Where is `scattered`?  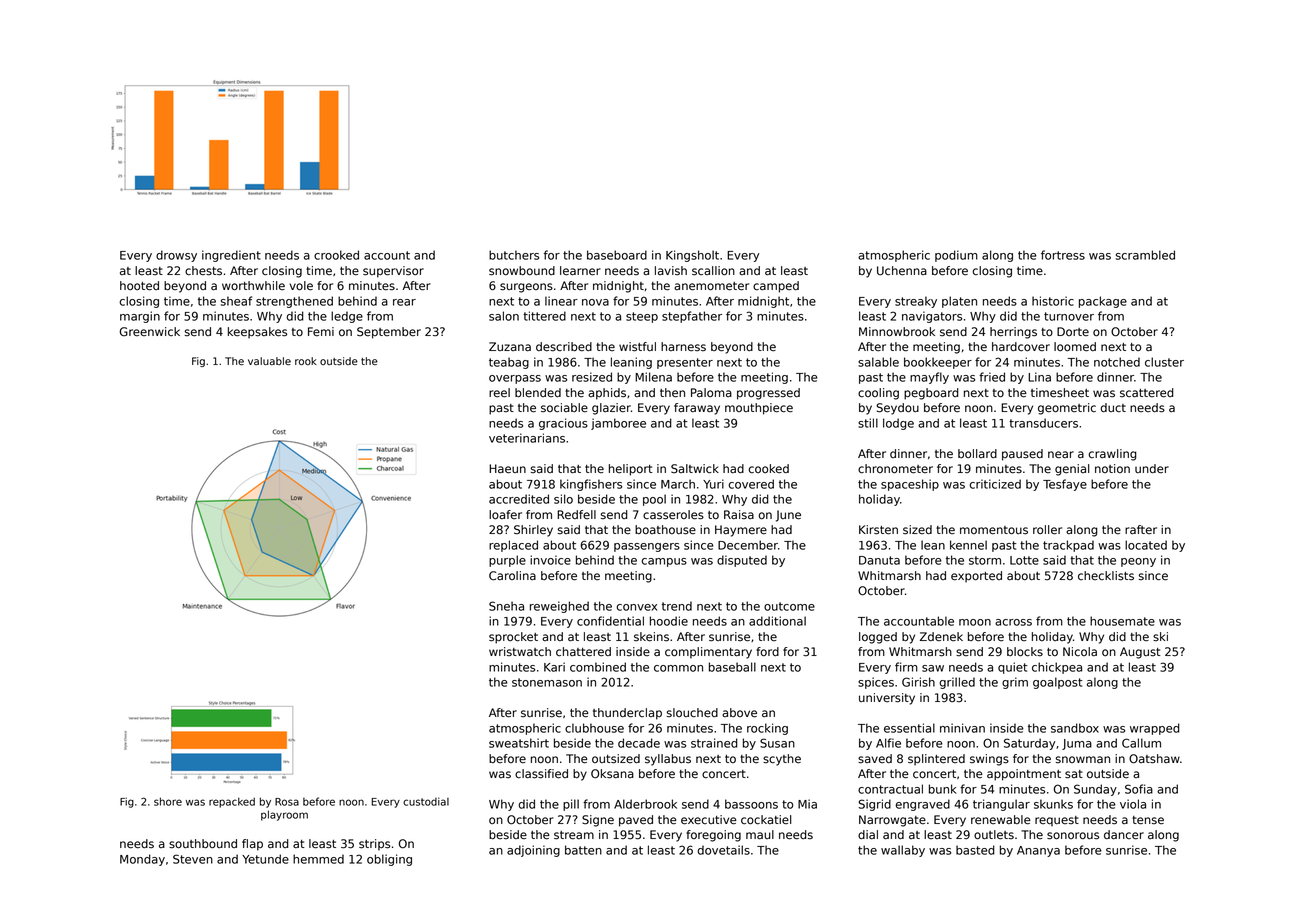 scattered is located at coordinates (1147, 393).
